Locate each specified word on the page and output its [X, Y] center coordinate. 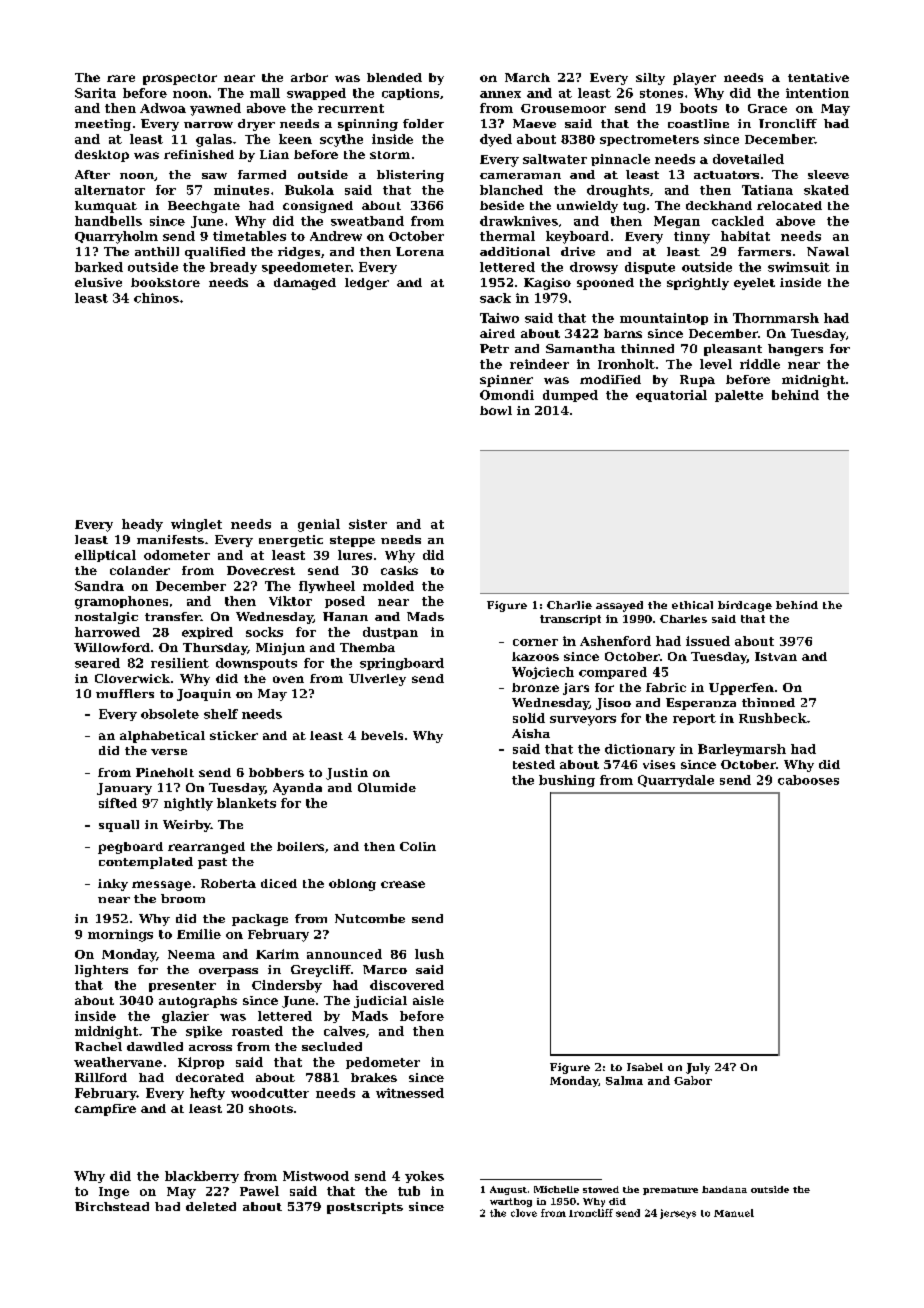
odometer [177, 555]
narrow [208, 125]
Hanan [345, 616]
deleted [211, 1206]
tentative [818, 77]
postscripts [365, 1208]
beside [502, 205]
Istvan [776, 656]
